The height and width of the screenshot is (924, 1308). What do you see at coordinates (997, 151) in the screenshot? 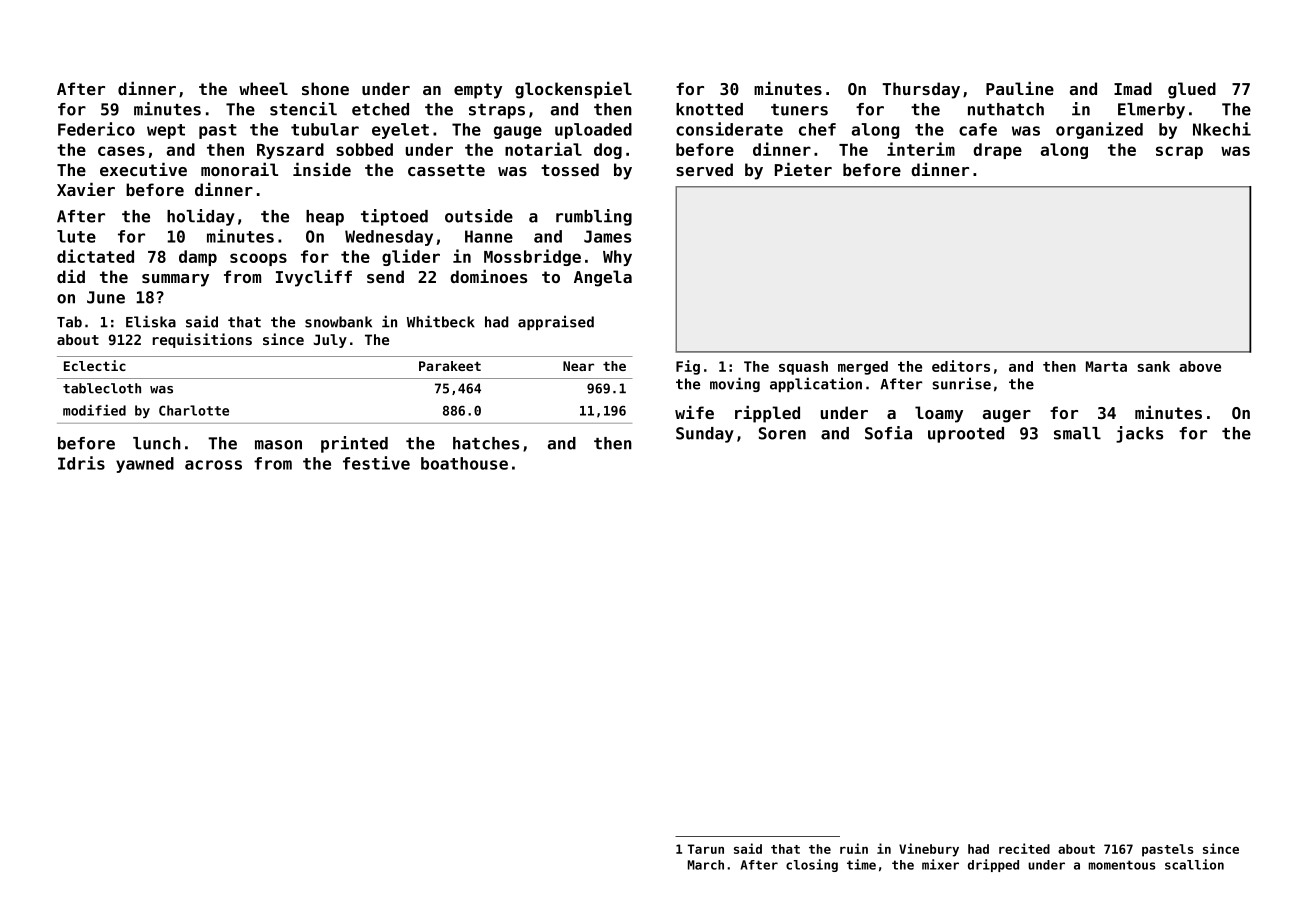
I see `drape` at bounding box center [997, 151].
